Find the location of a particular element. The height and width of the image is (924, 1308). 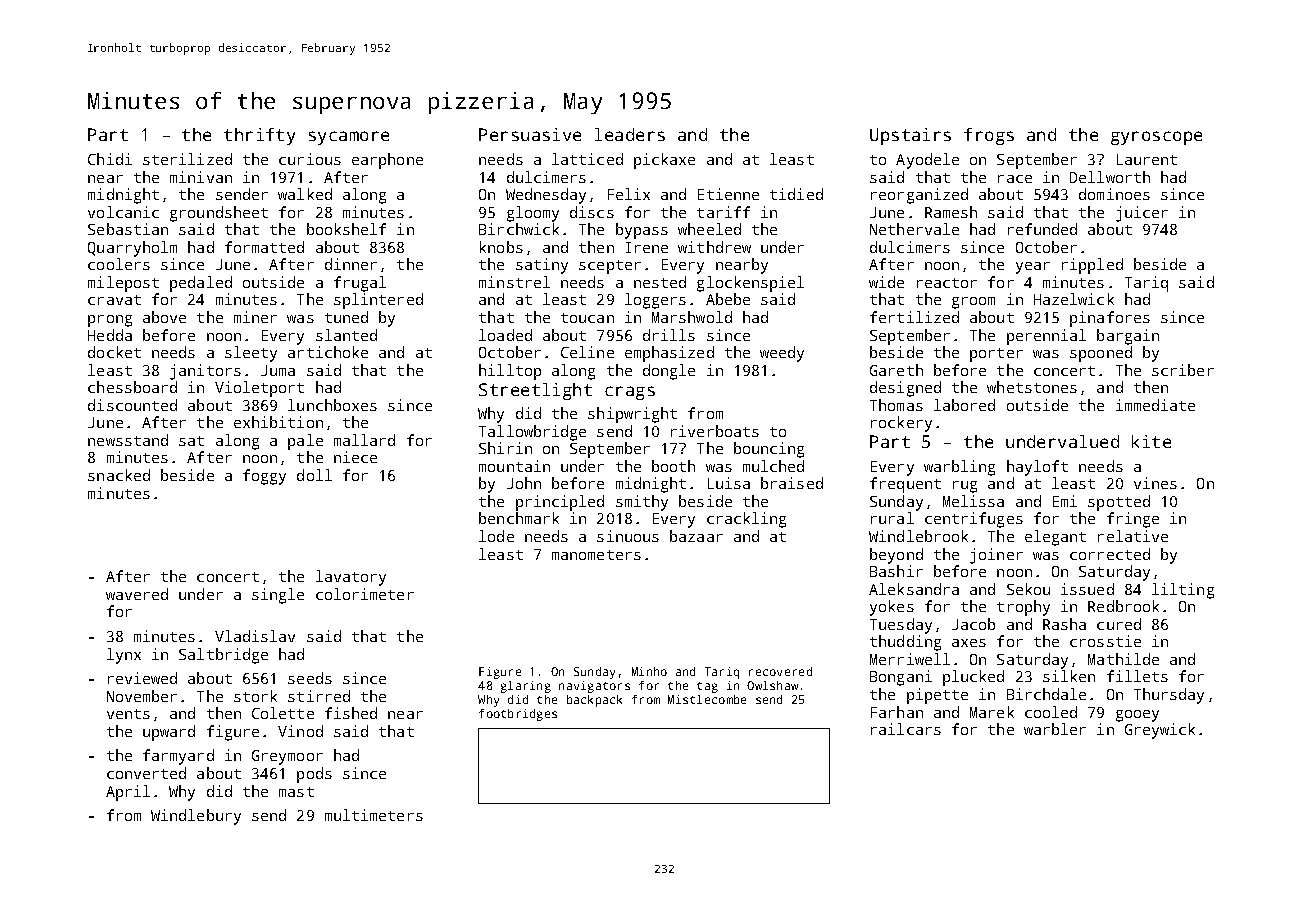

gyroscope is located at coordinates (1156, 138).
